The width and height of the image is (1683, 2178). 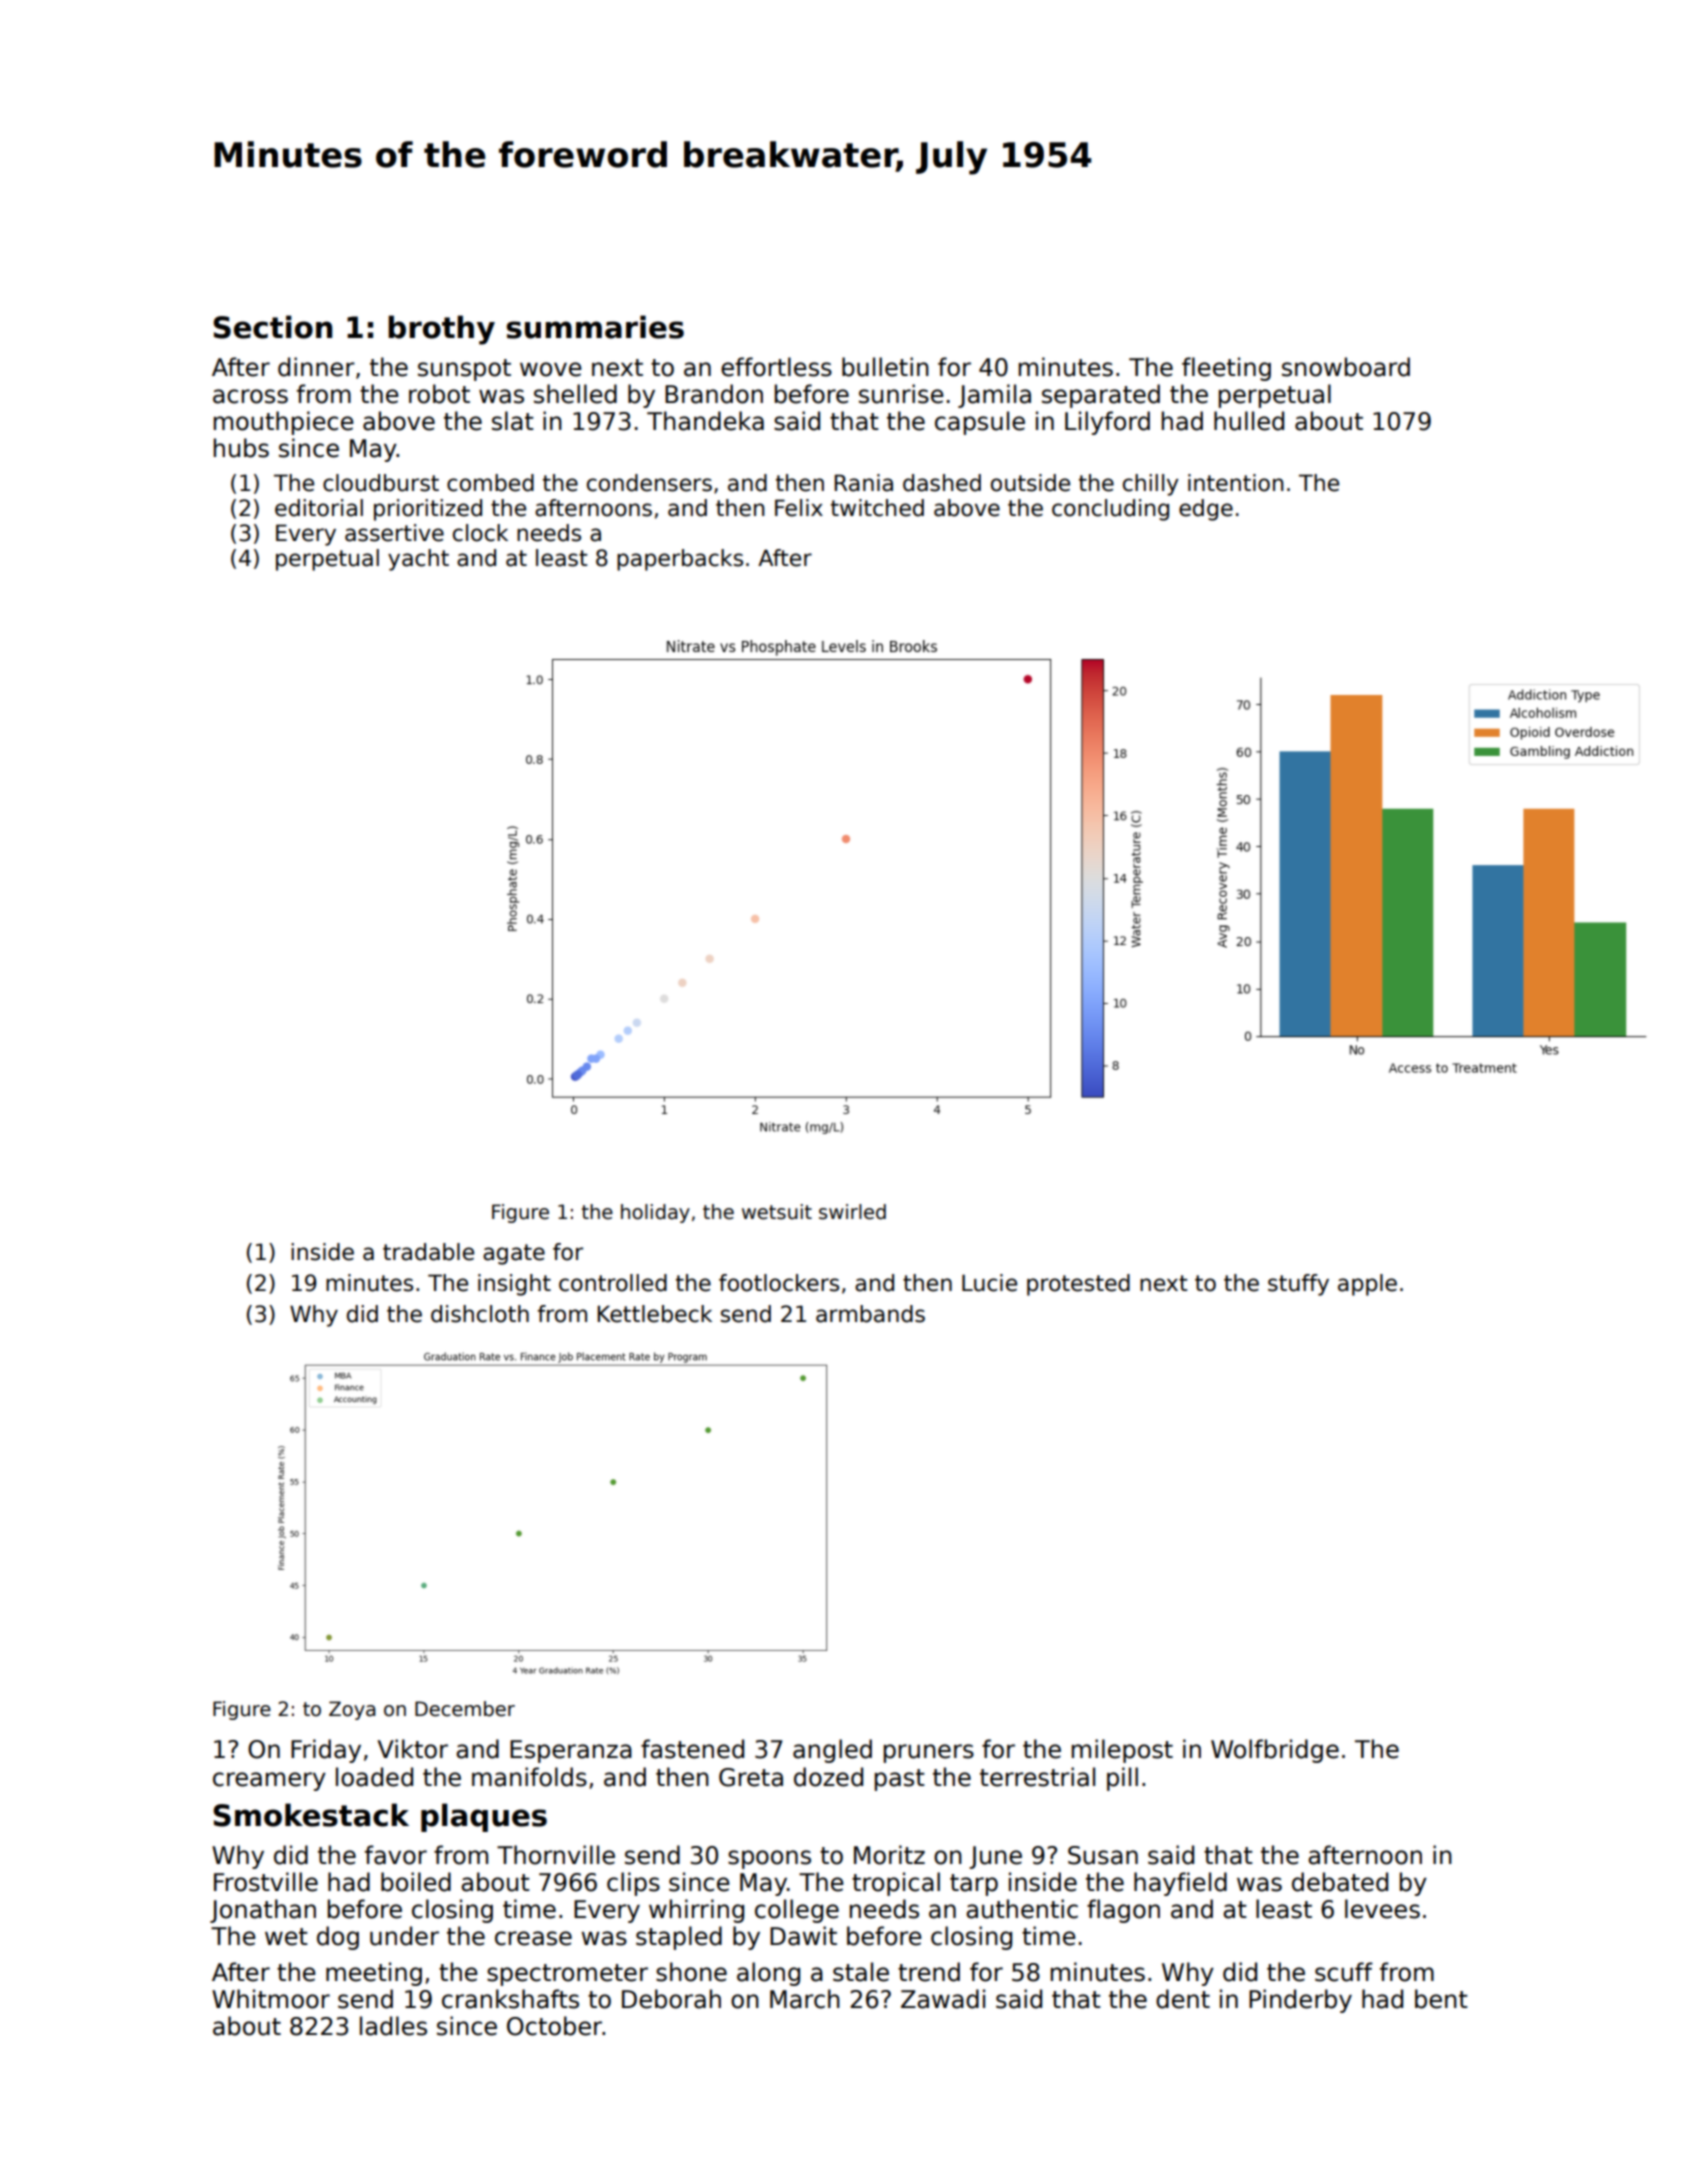 I want to click on tradable, so click(x=428, y=1252).
